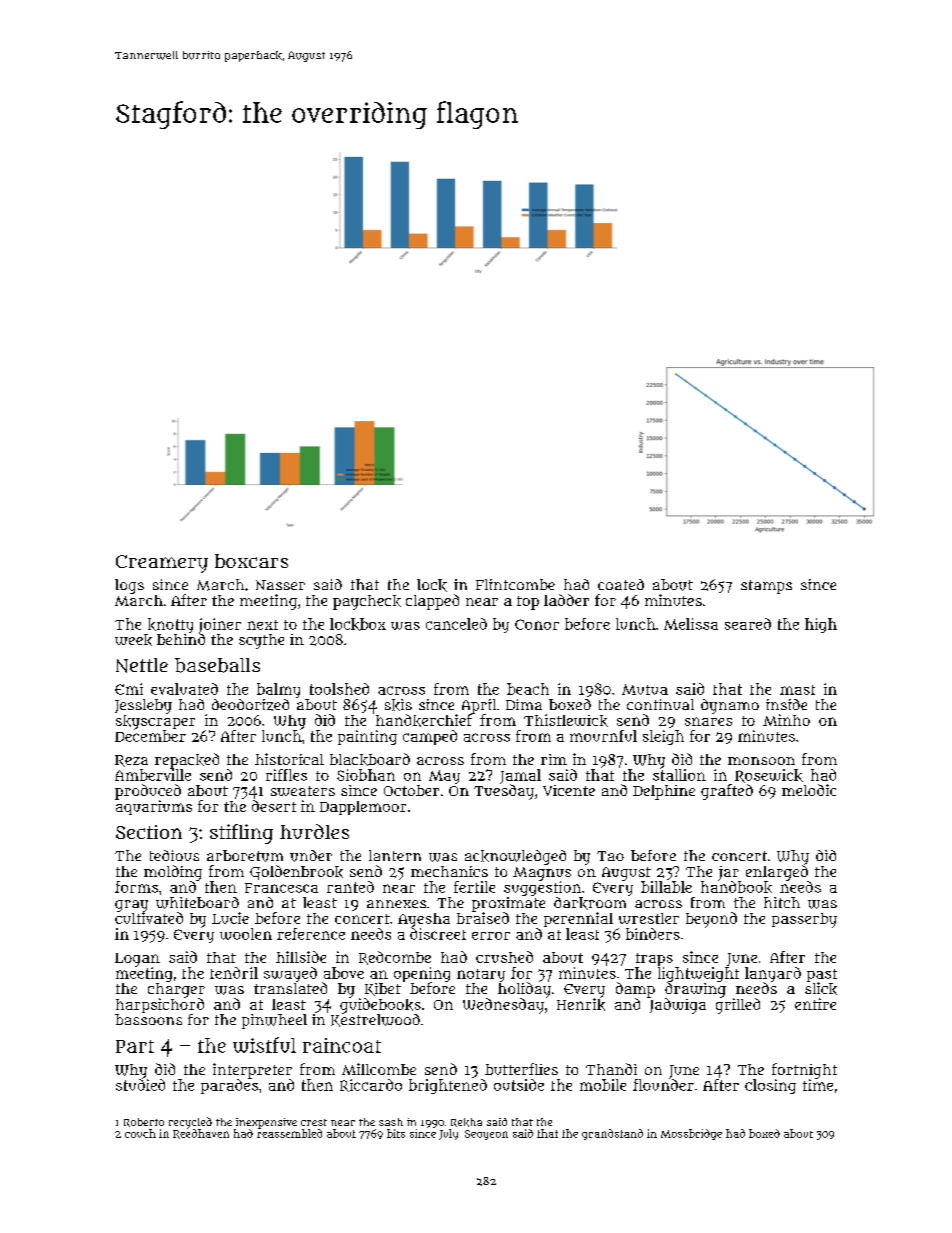  What do you see at coordinates (761, 761) in the page?
I see `monsoon` at bounding box center [761, 761].
